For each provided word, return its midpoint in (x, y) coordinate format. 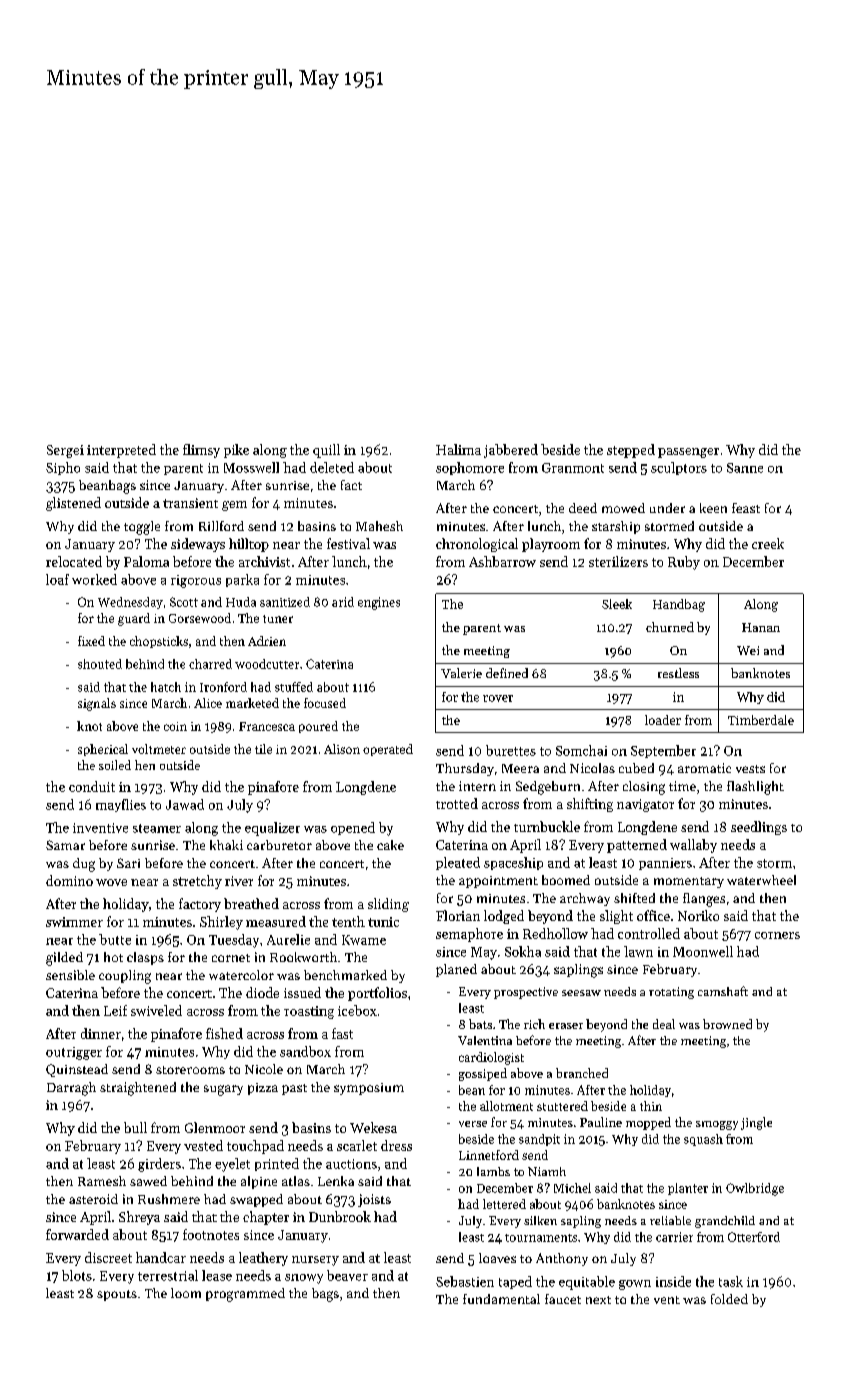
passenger (688, 453)
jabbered (511, 451)
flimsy (201, 451)
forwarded (77, 1234)
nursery (315, 1261)
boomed (566, 880)
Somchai (581, 750)
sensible (70, 975)
